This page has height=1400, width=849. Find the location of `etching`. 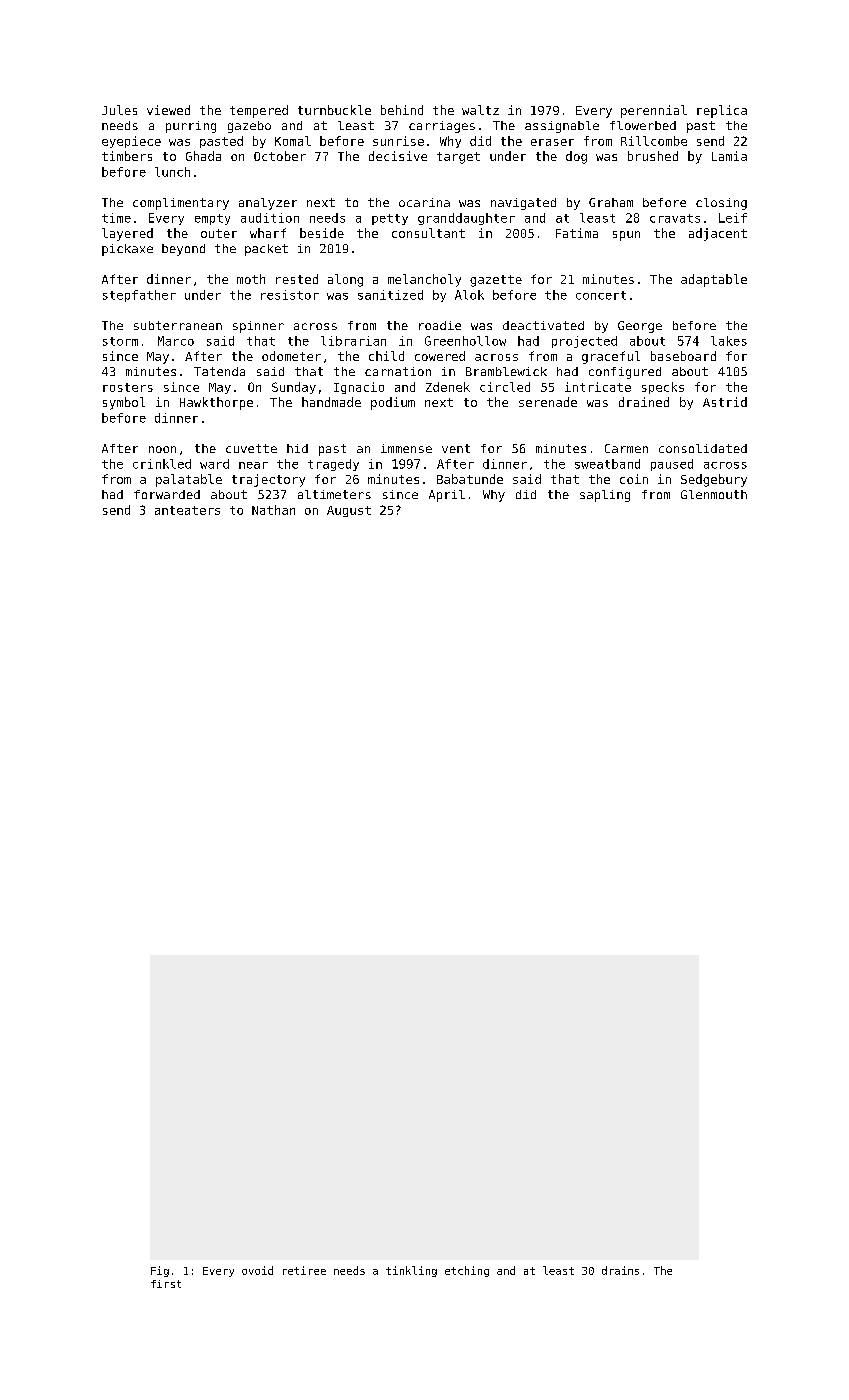

etching is located at coordinates (467, 1271).
